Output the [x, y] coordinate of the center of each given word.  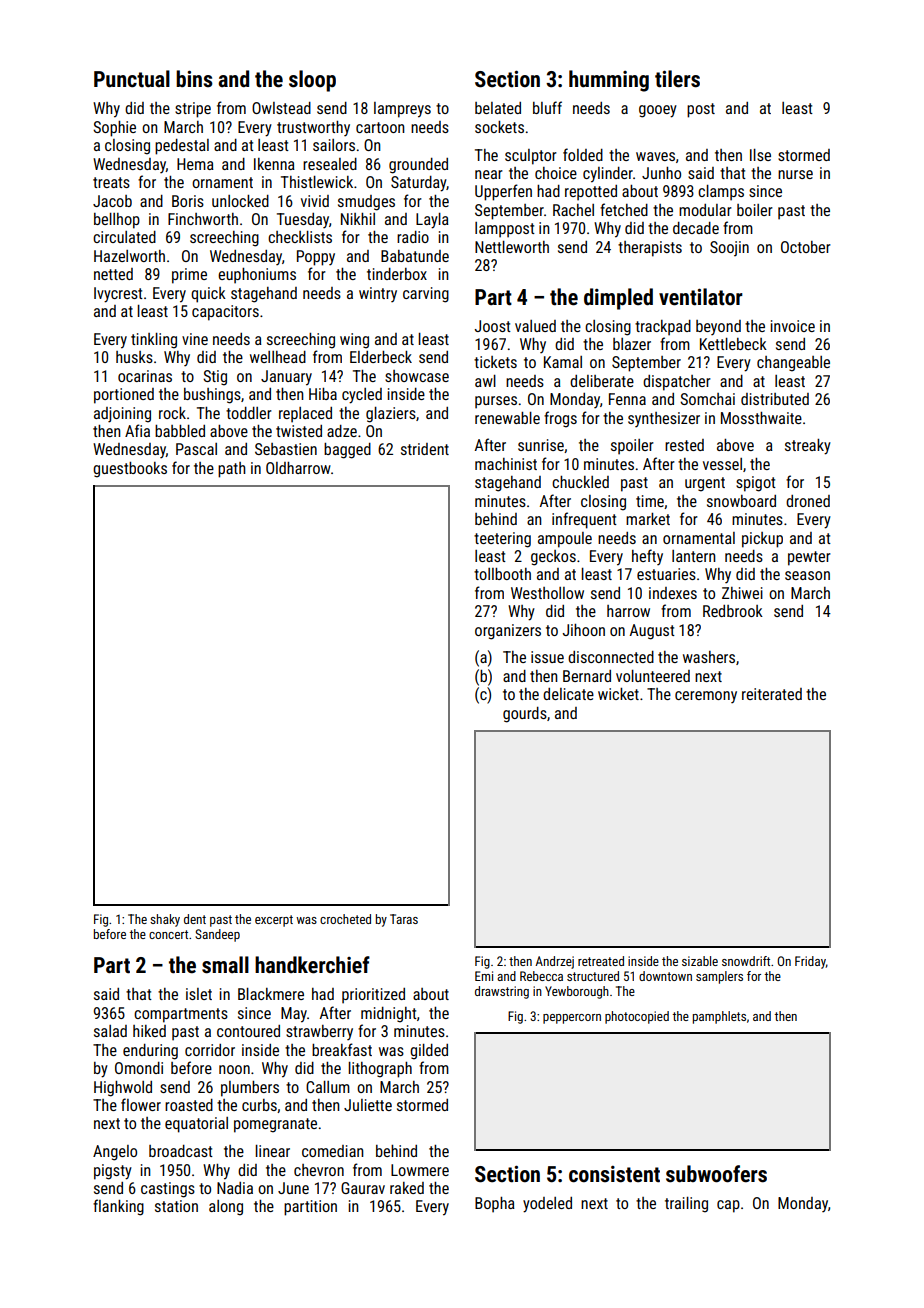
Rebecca [541, 976]
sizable [700, 961]
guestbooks [130, 470]
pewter [809, 558]
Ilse [760, 155]
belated [498, 108]
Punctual [132, 79]
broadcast [181, 1151]
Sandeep [217, 935]
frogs [560, 419]
